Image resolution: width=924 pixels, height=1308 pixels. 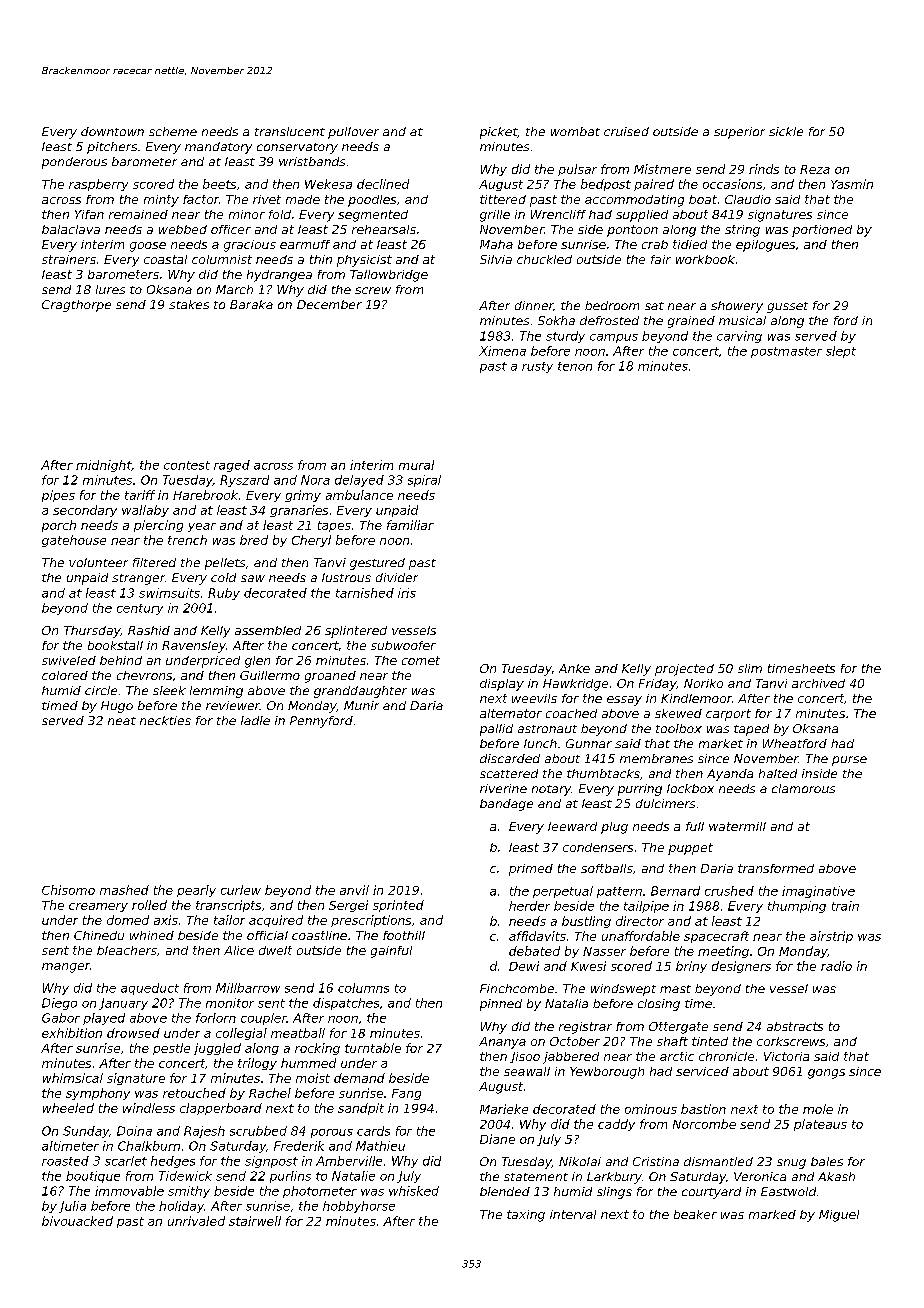 What do you see at coordinates (841, 352) in the page?
I see `slept` at bounding box center [841, 352].
